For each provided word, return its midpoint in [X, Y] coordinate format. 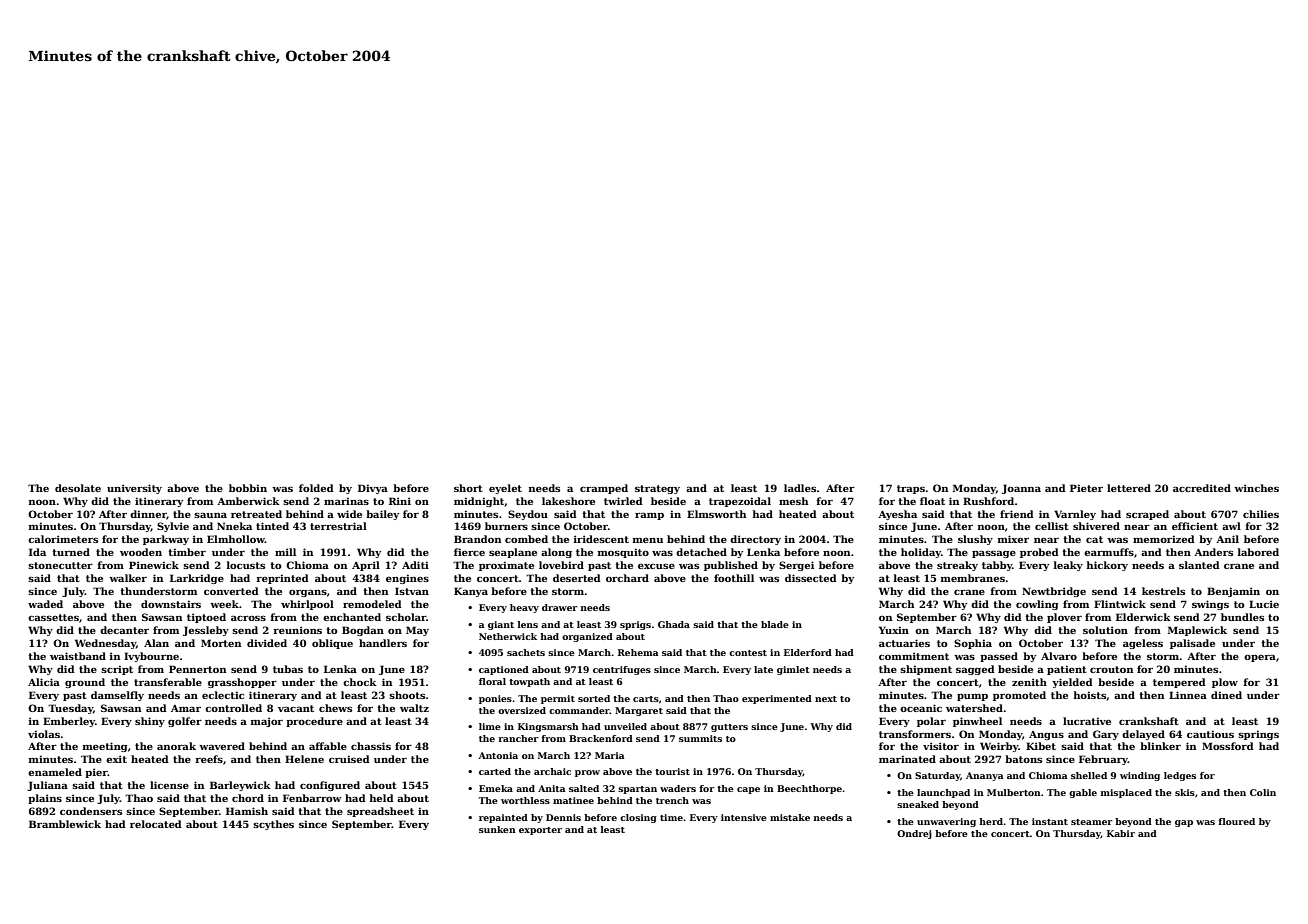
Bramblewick [65, 824]
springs [1258, 735]
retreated [256, 514]
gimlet [793, 670]
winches [1256, 488]
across [248, 618]
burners [506, 526]
